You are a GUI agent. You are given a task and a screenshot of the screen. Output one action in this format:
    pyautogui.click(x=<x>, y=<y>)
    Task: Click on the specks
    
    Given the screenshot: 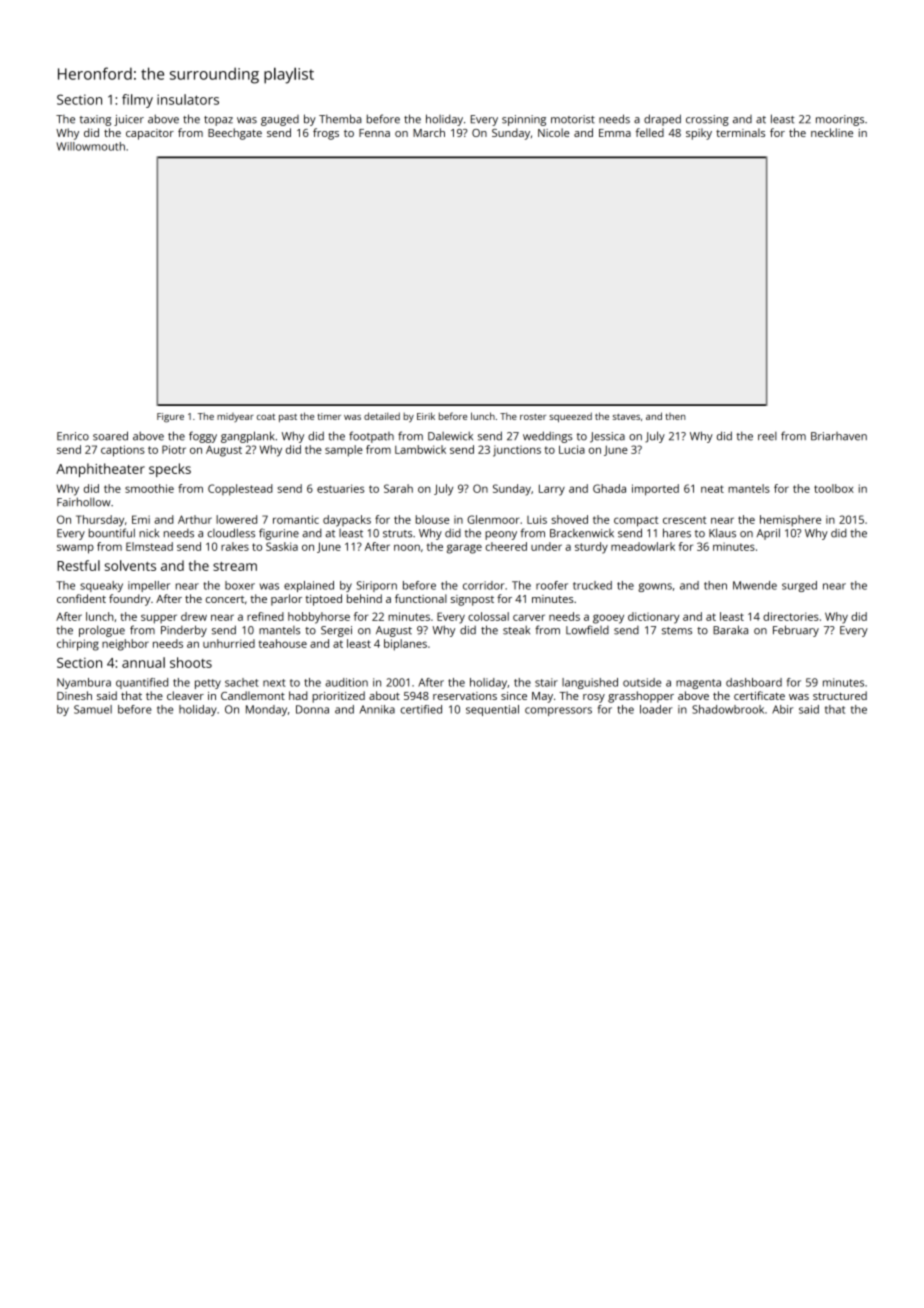 What is the action you would take?
    pyautogui.click(x=170, y=470)
